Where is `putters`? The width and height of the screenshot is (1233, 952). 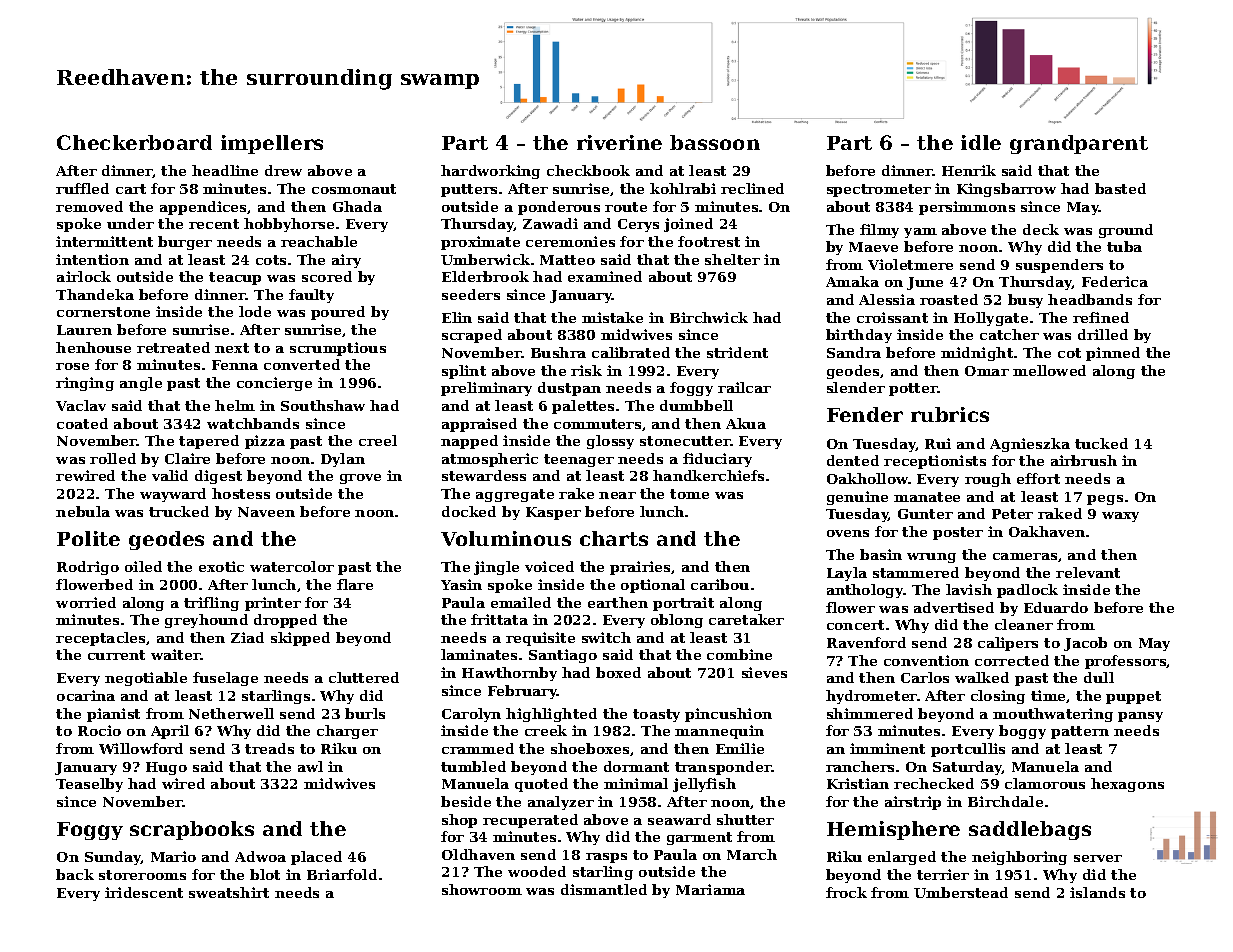 putters is located at coordinates (469, 190).
